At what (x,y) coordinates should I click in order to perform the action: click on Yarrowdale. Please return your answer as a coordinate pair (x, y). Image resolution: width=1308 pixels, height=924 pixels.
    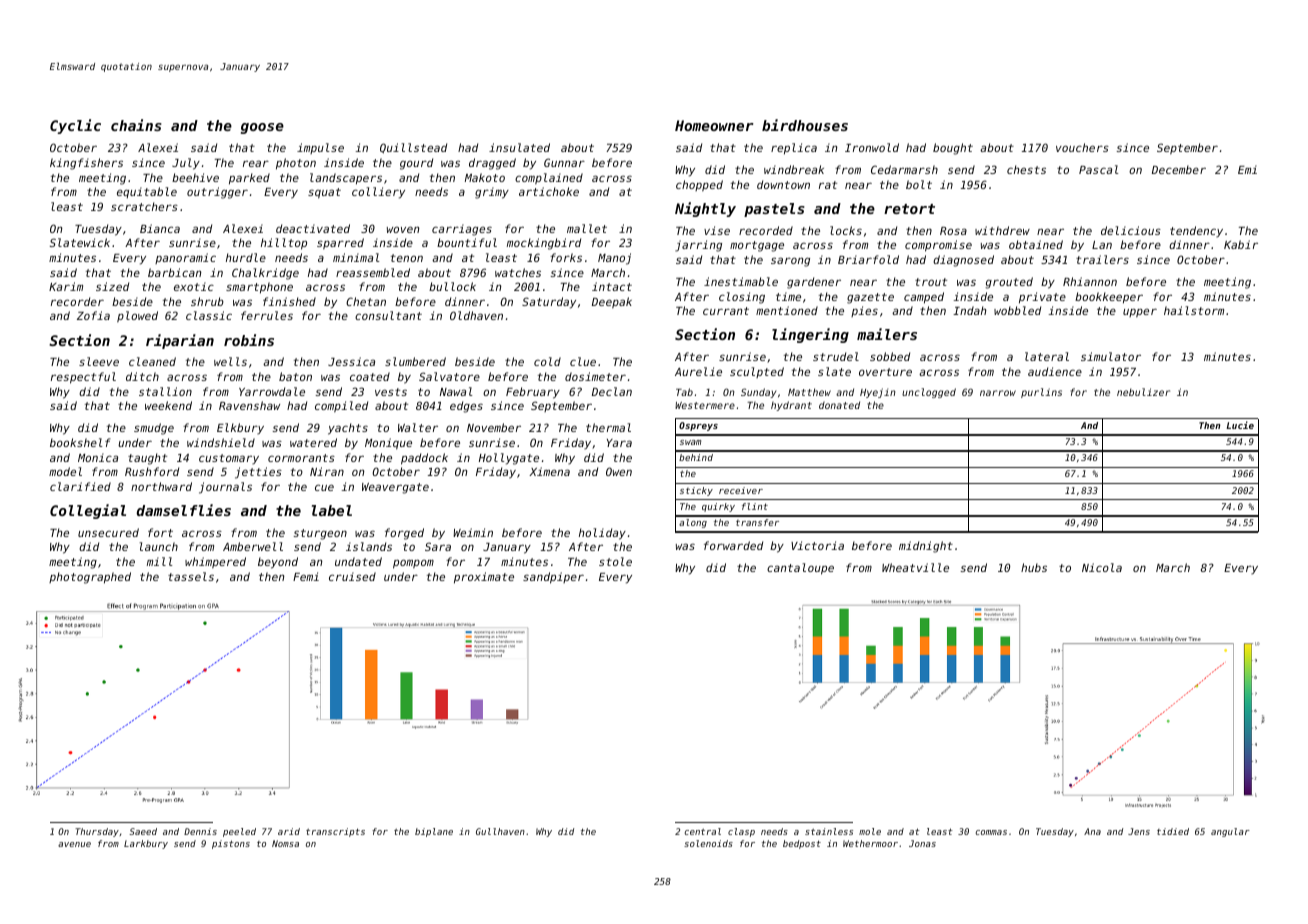
    Looking at the image, I should click on (272, 391).
